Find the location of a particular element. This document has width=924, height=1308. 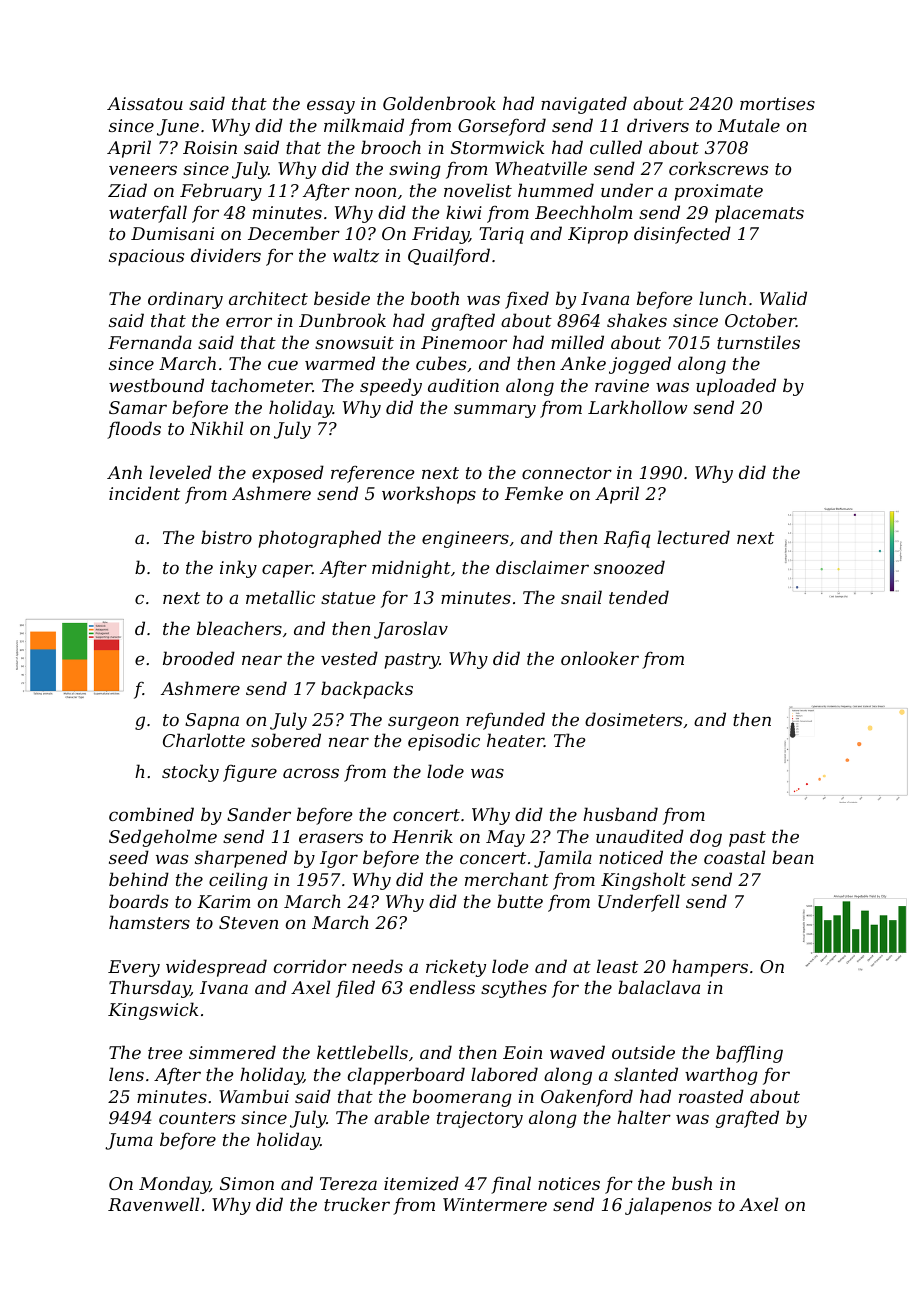

Simon is located at coordinates (247, 1183).
